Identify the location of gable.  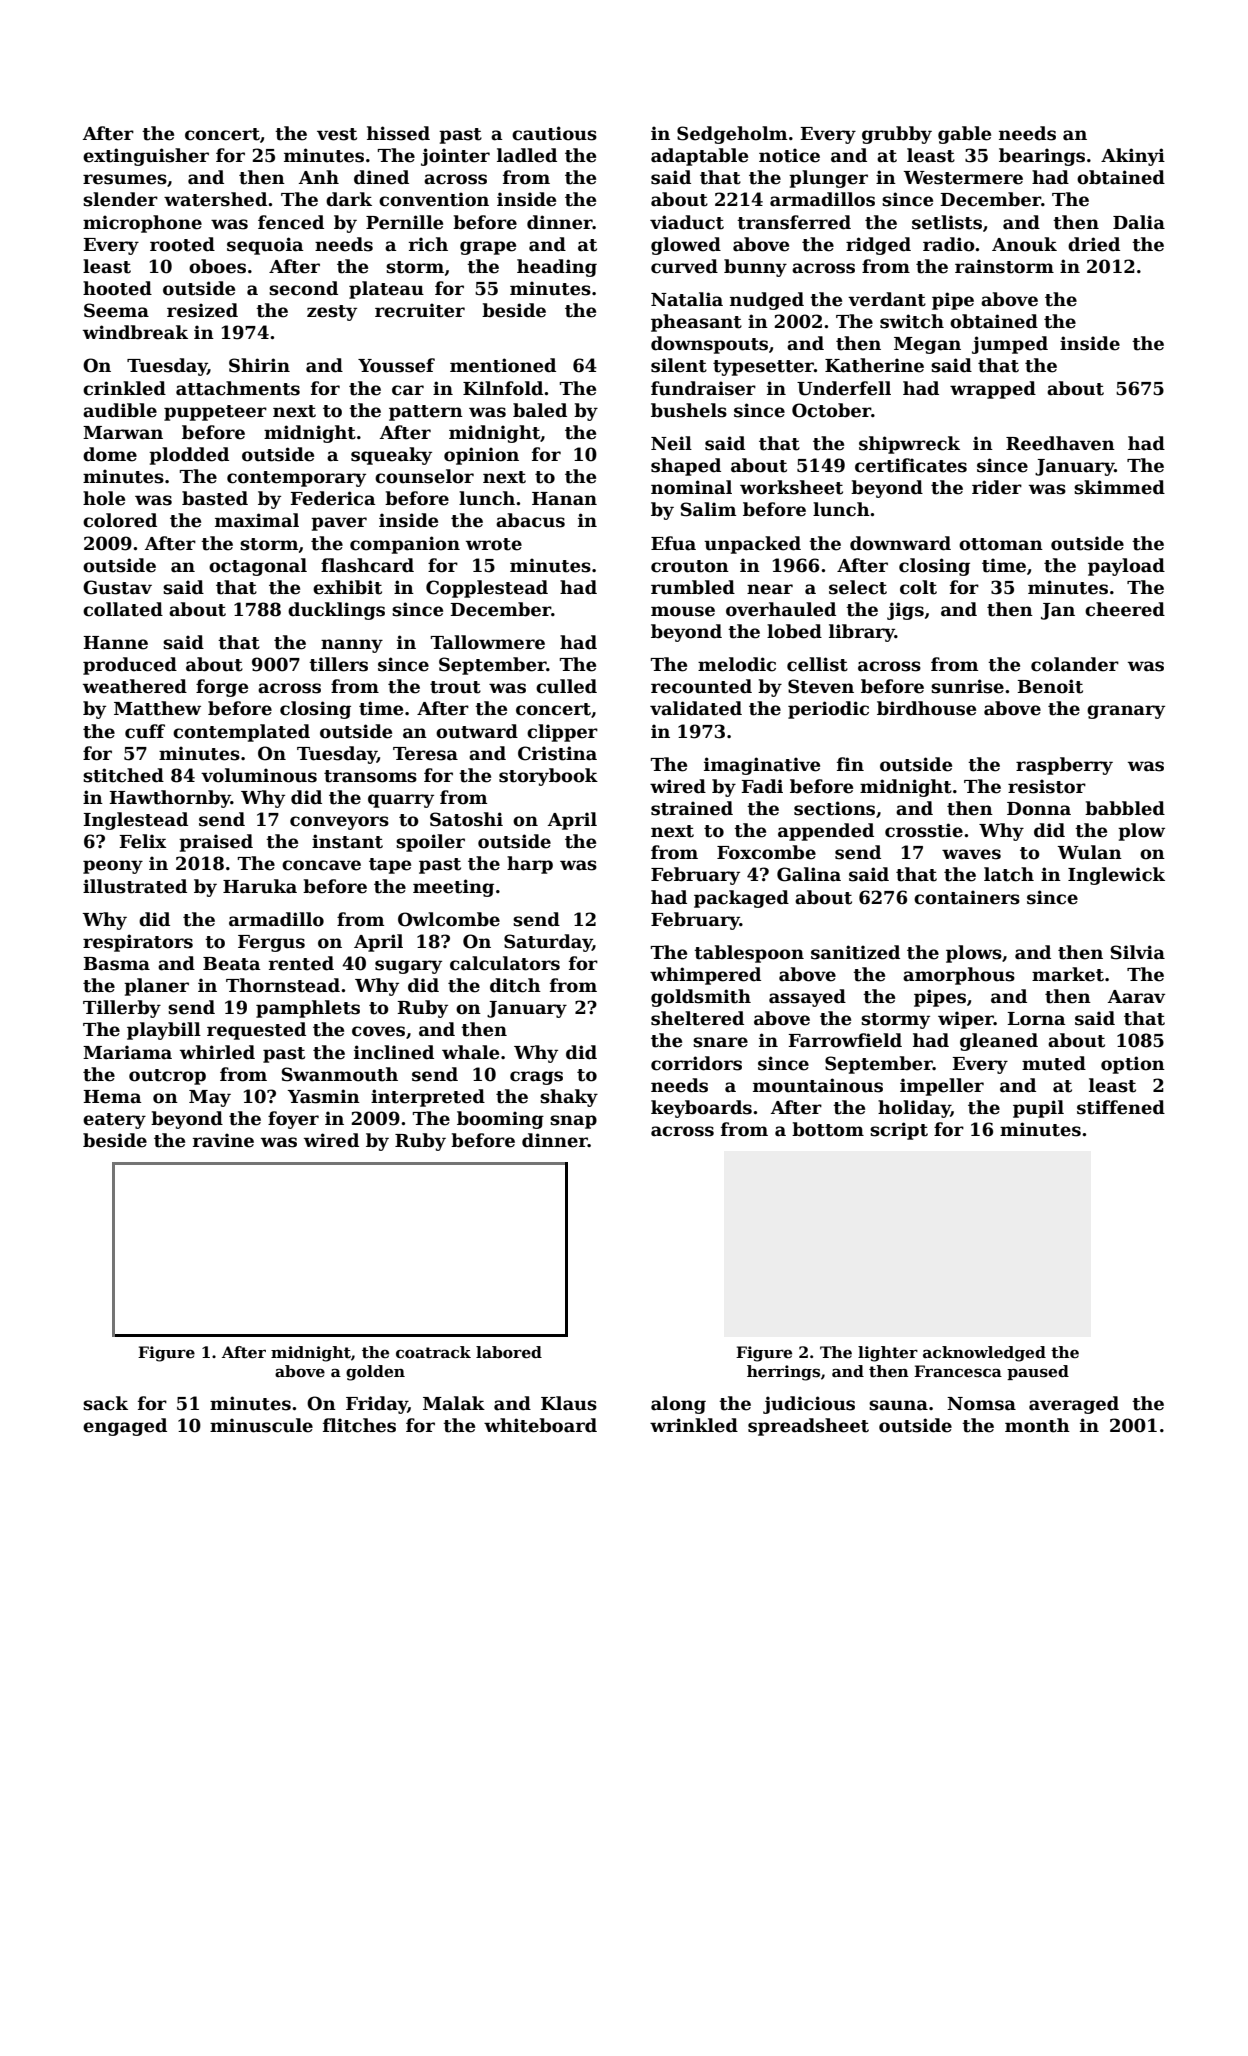
(964, 135).
